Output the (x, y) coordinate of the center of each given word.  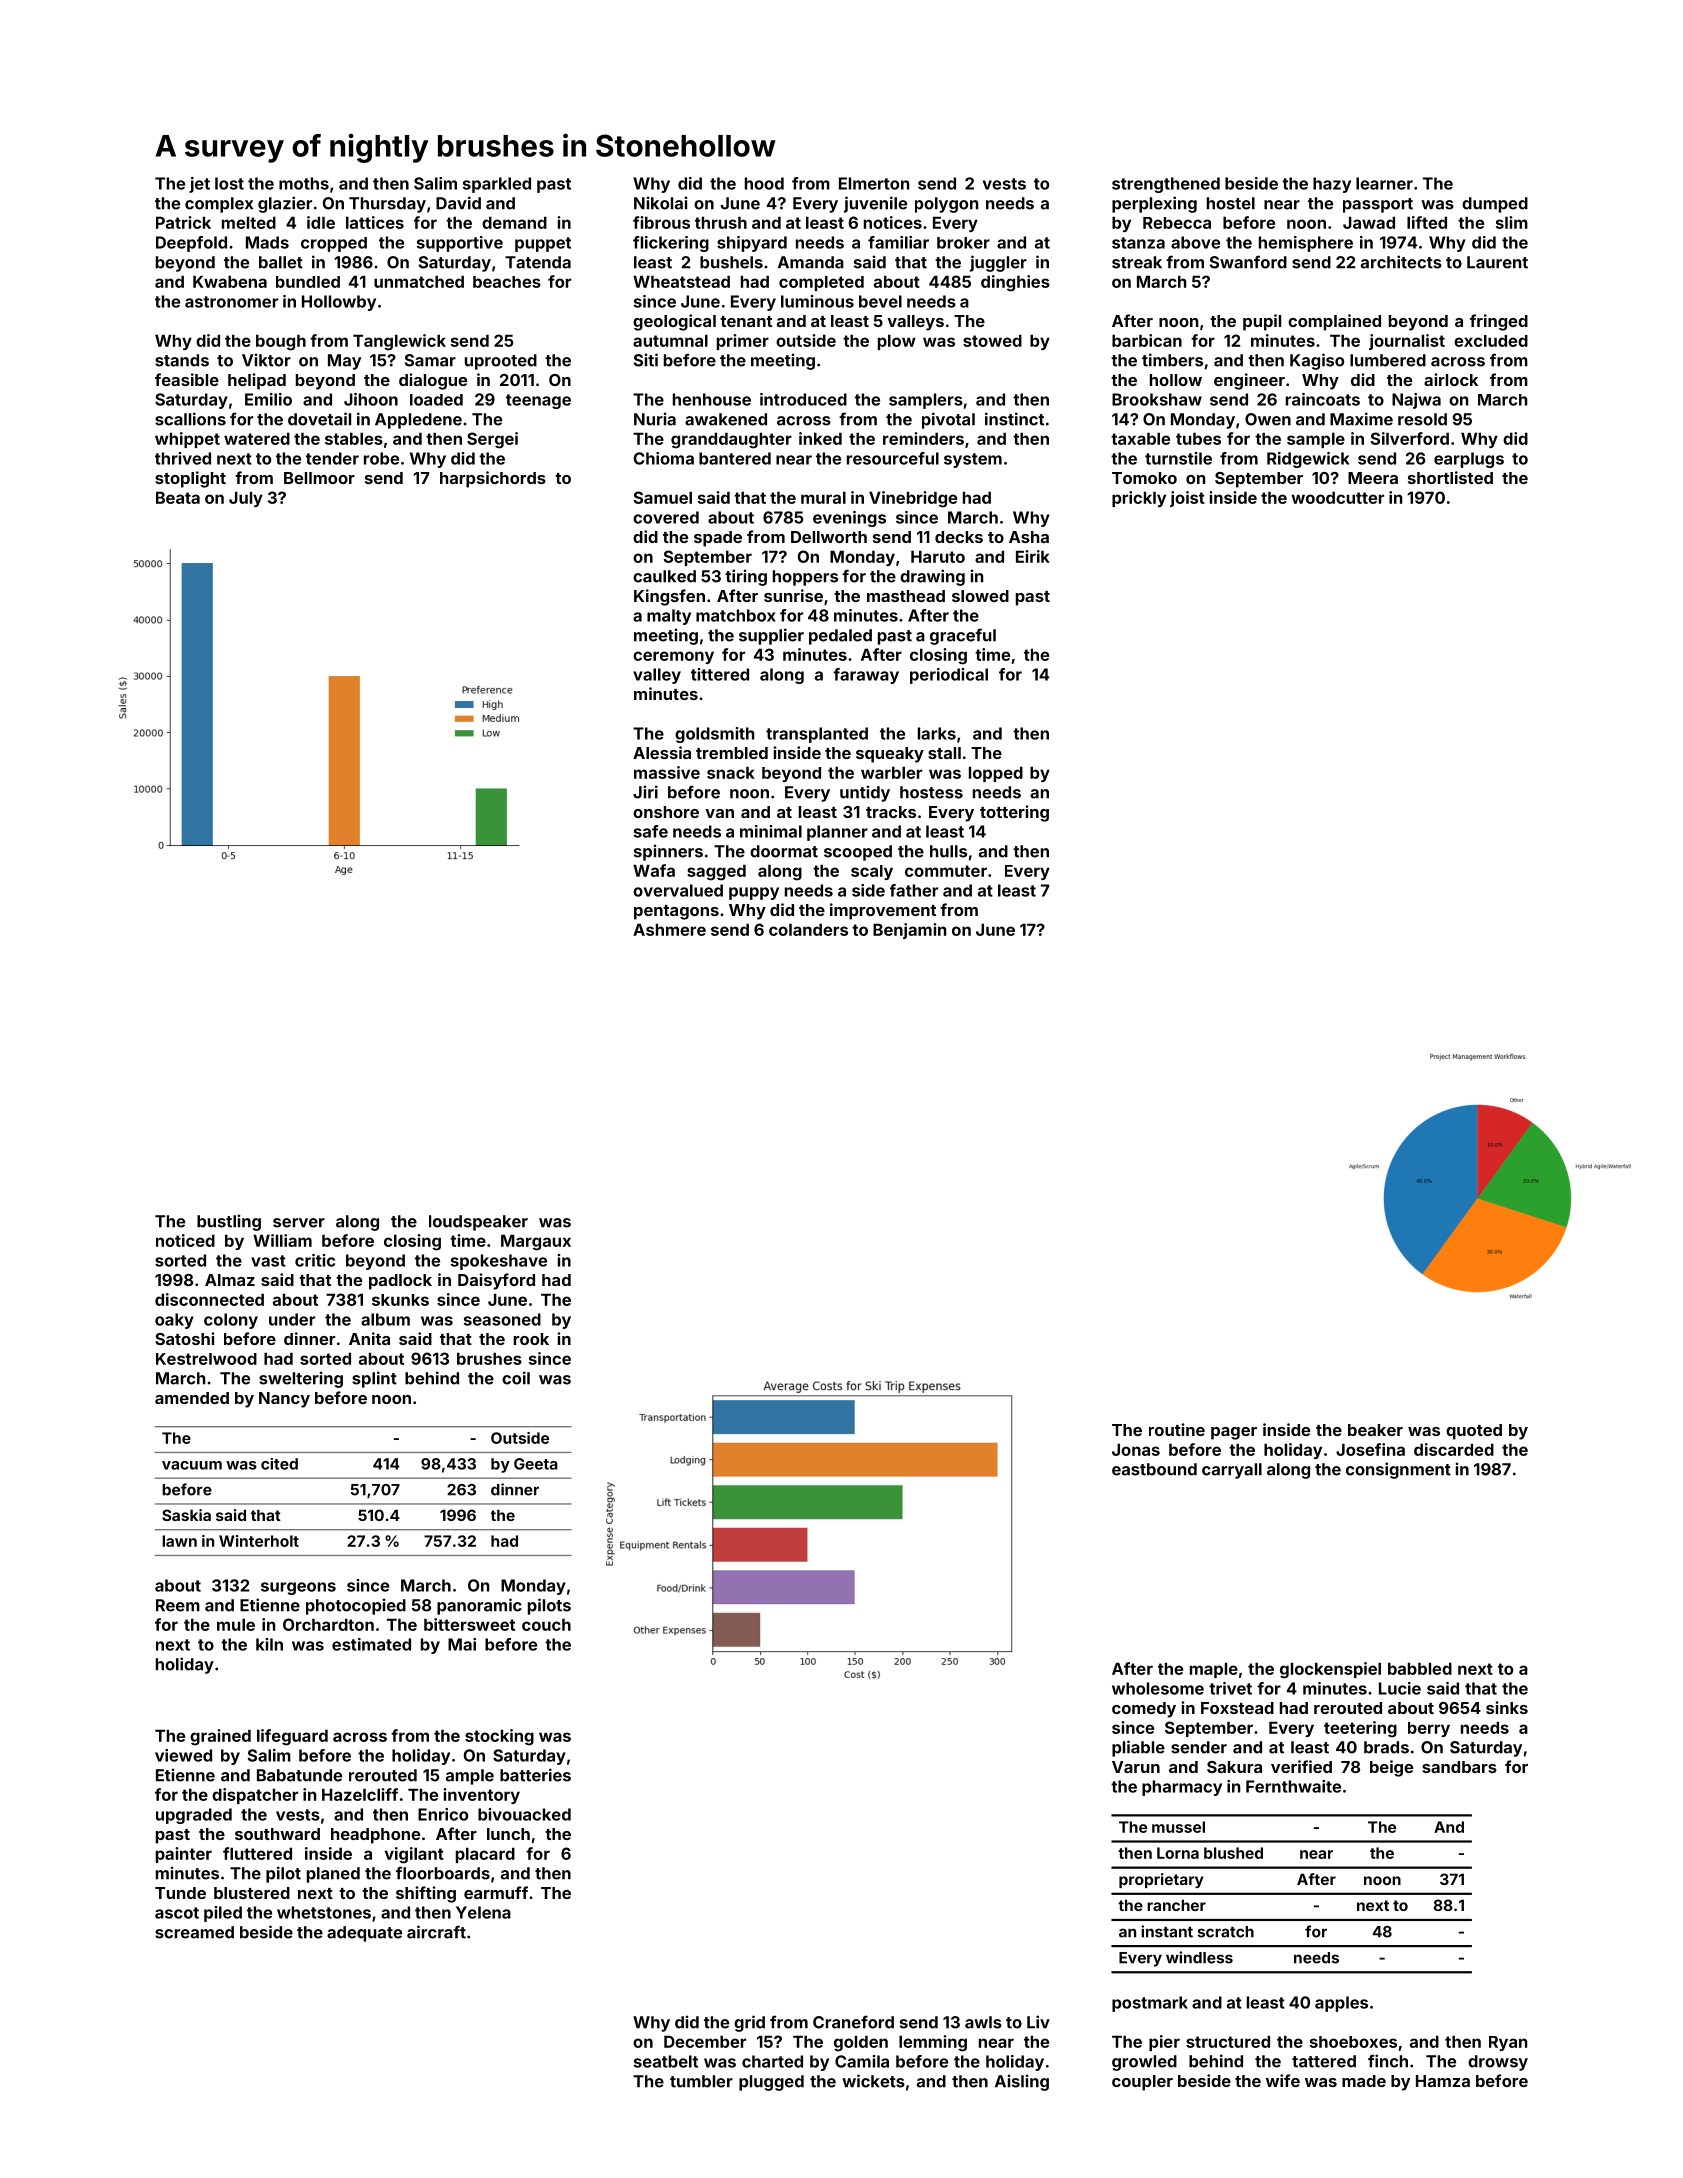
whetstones (324, 1912)
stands (182, 360)
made (1364, 2081)
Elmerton (874, 183)
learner (1384, 183)
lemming (933, 2043)
